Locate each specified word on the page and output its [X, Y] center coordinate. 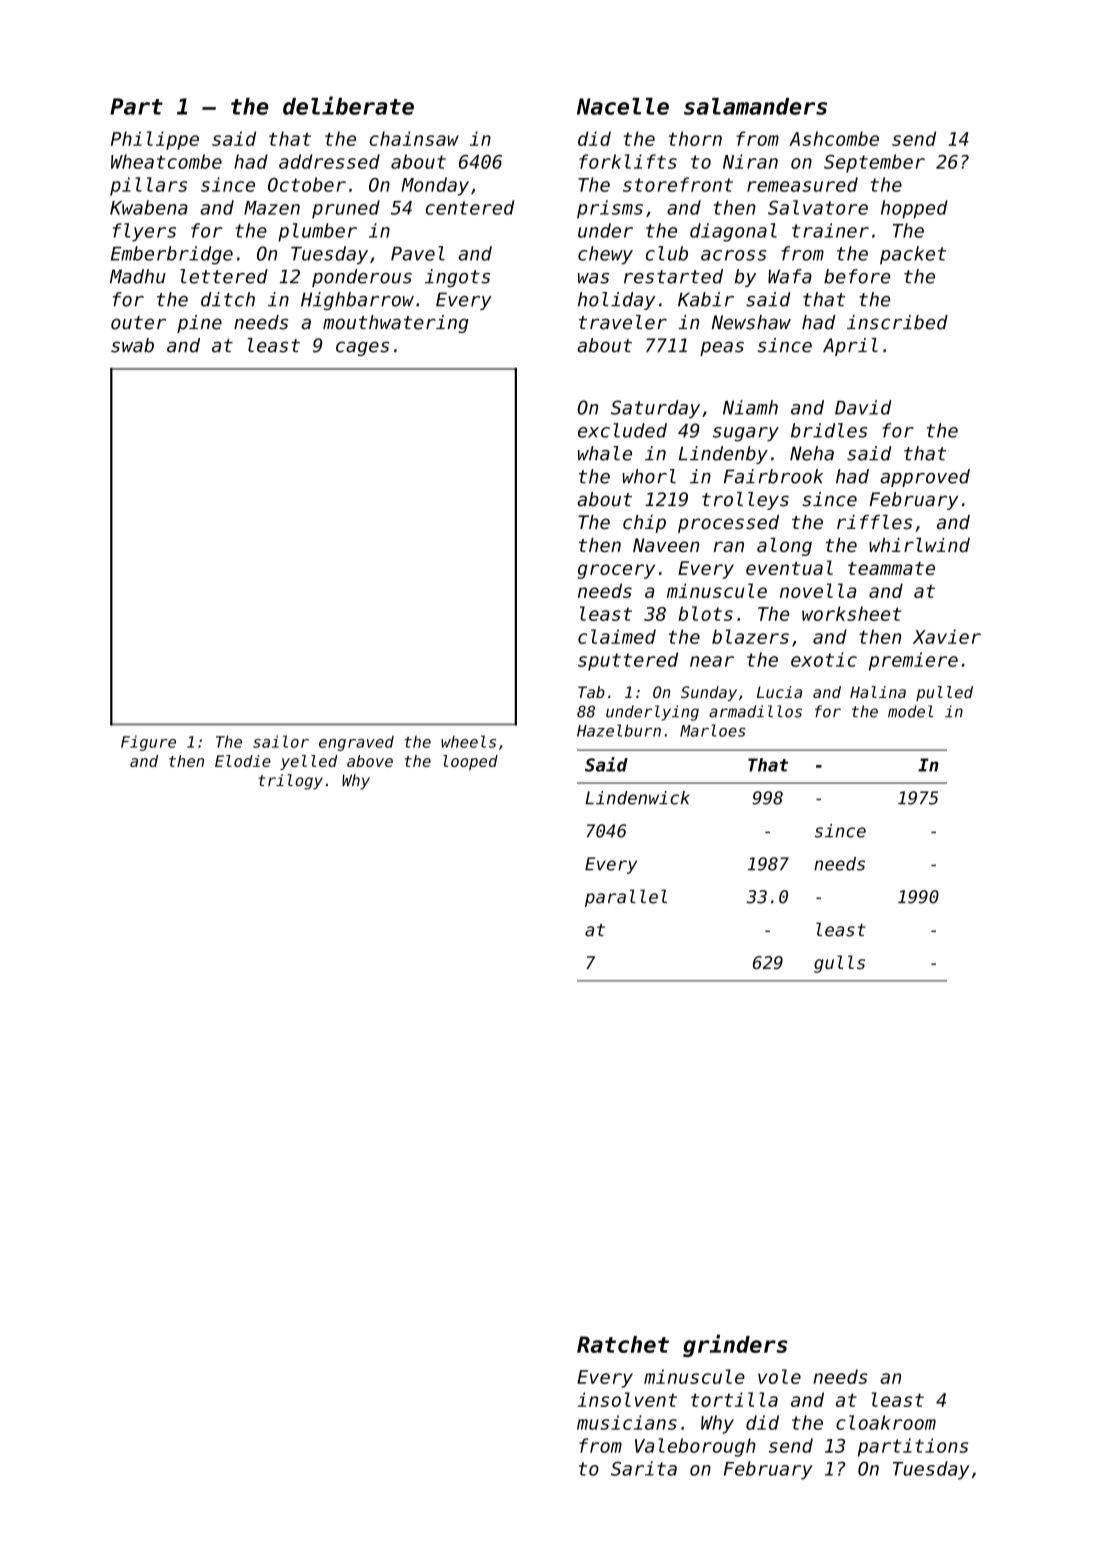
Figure [148, 743]
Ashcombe [834, 138]
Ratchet [623, 1344]
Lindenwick [637, 798]
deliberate [348, 105]
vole [779, 1376]
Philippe [155, 140]
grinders [735, 1345]
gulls [839, 964]
